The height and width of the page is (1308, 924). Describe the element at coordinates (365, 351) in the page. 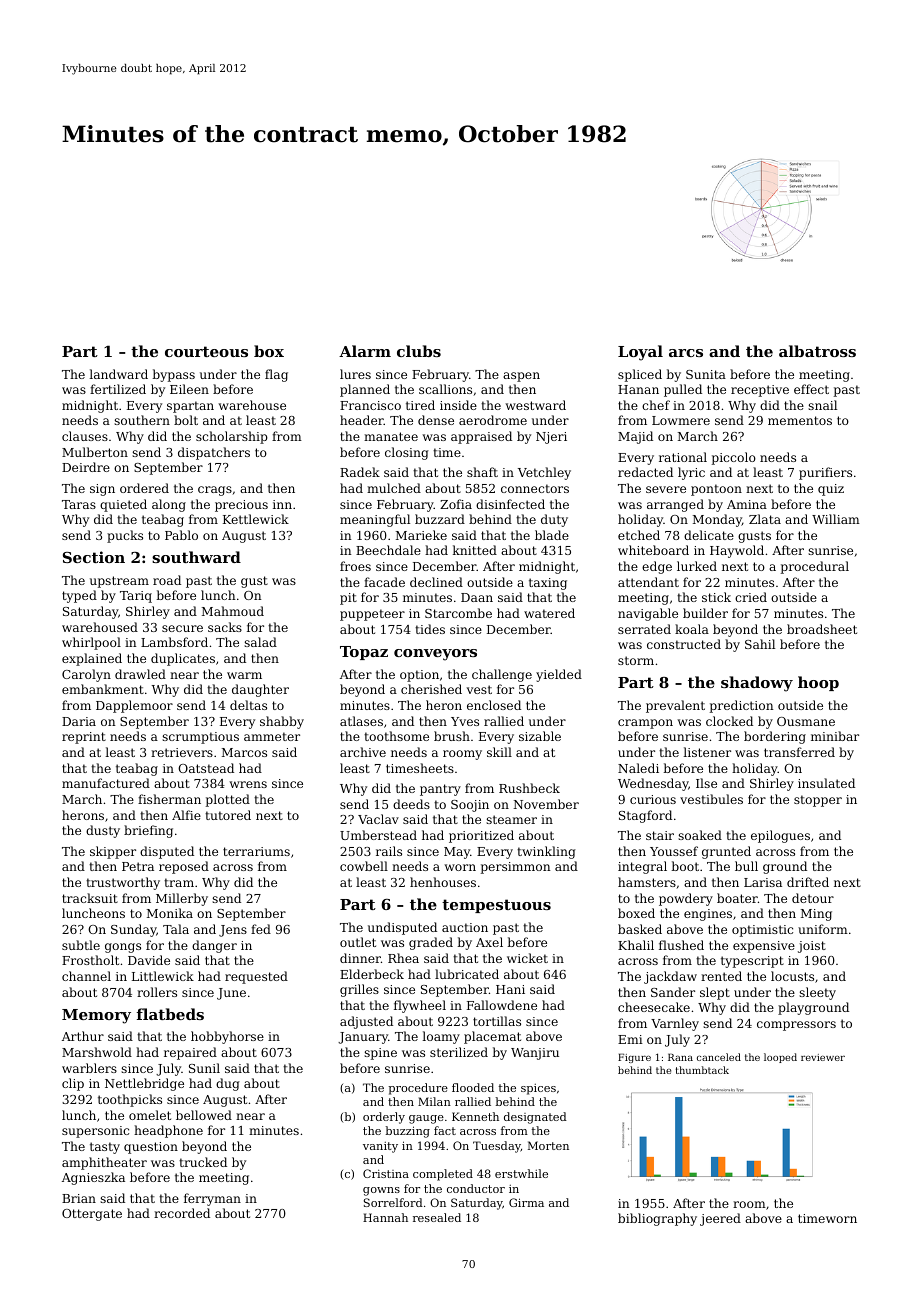

I see `Alarm` at that location.
